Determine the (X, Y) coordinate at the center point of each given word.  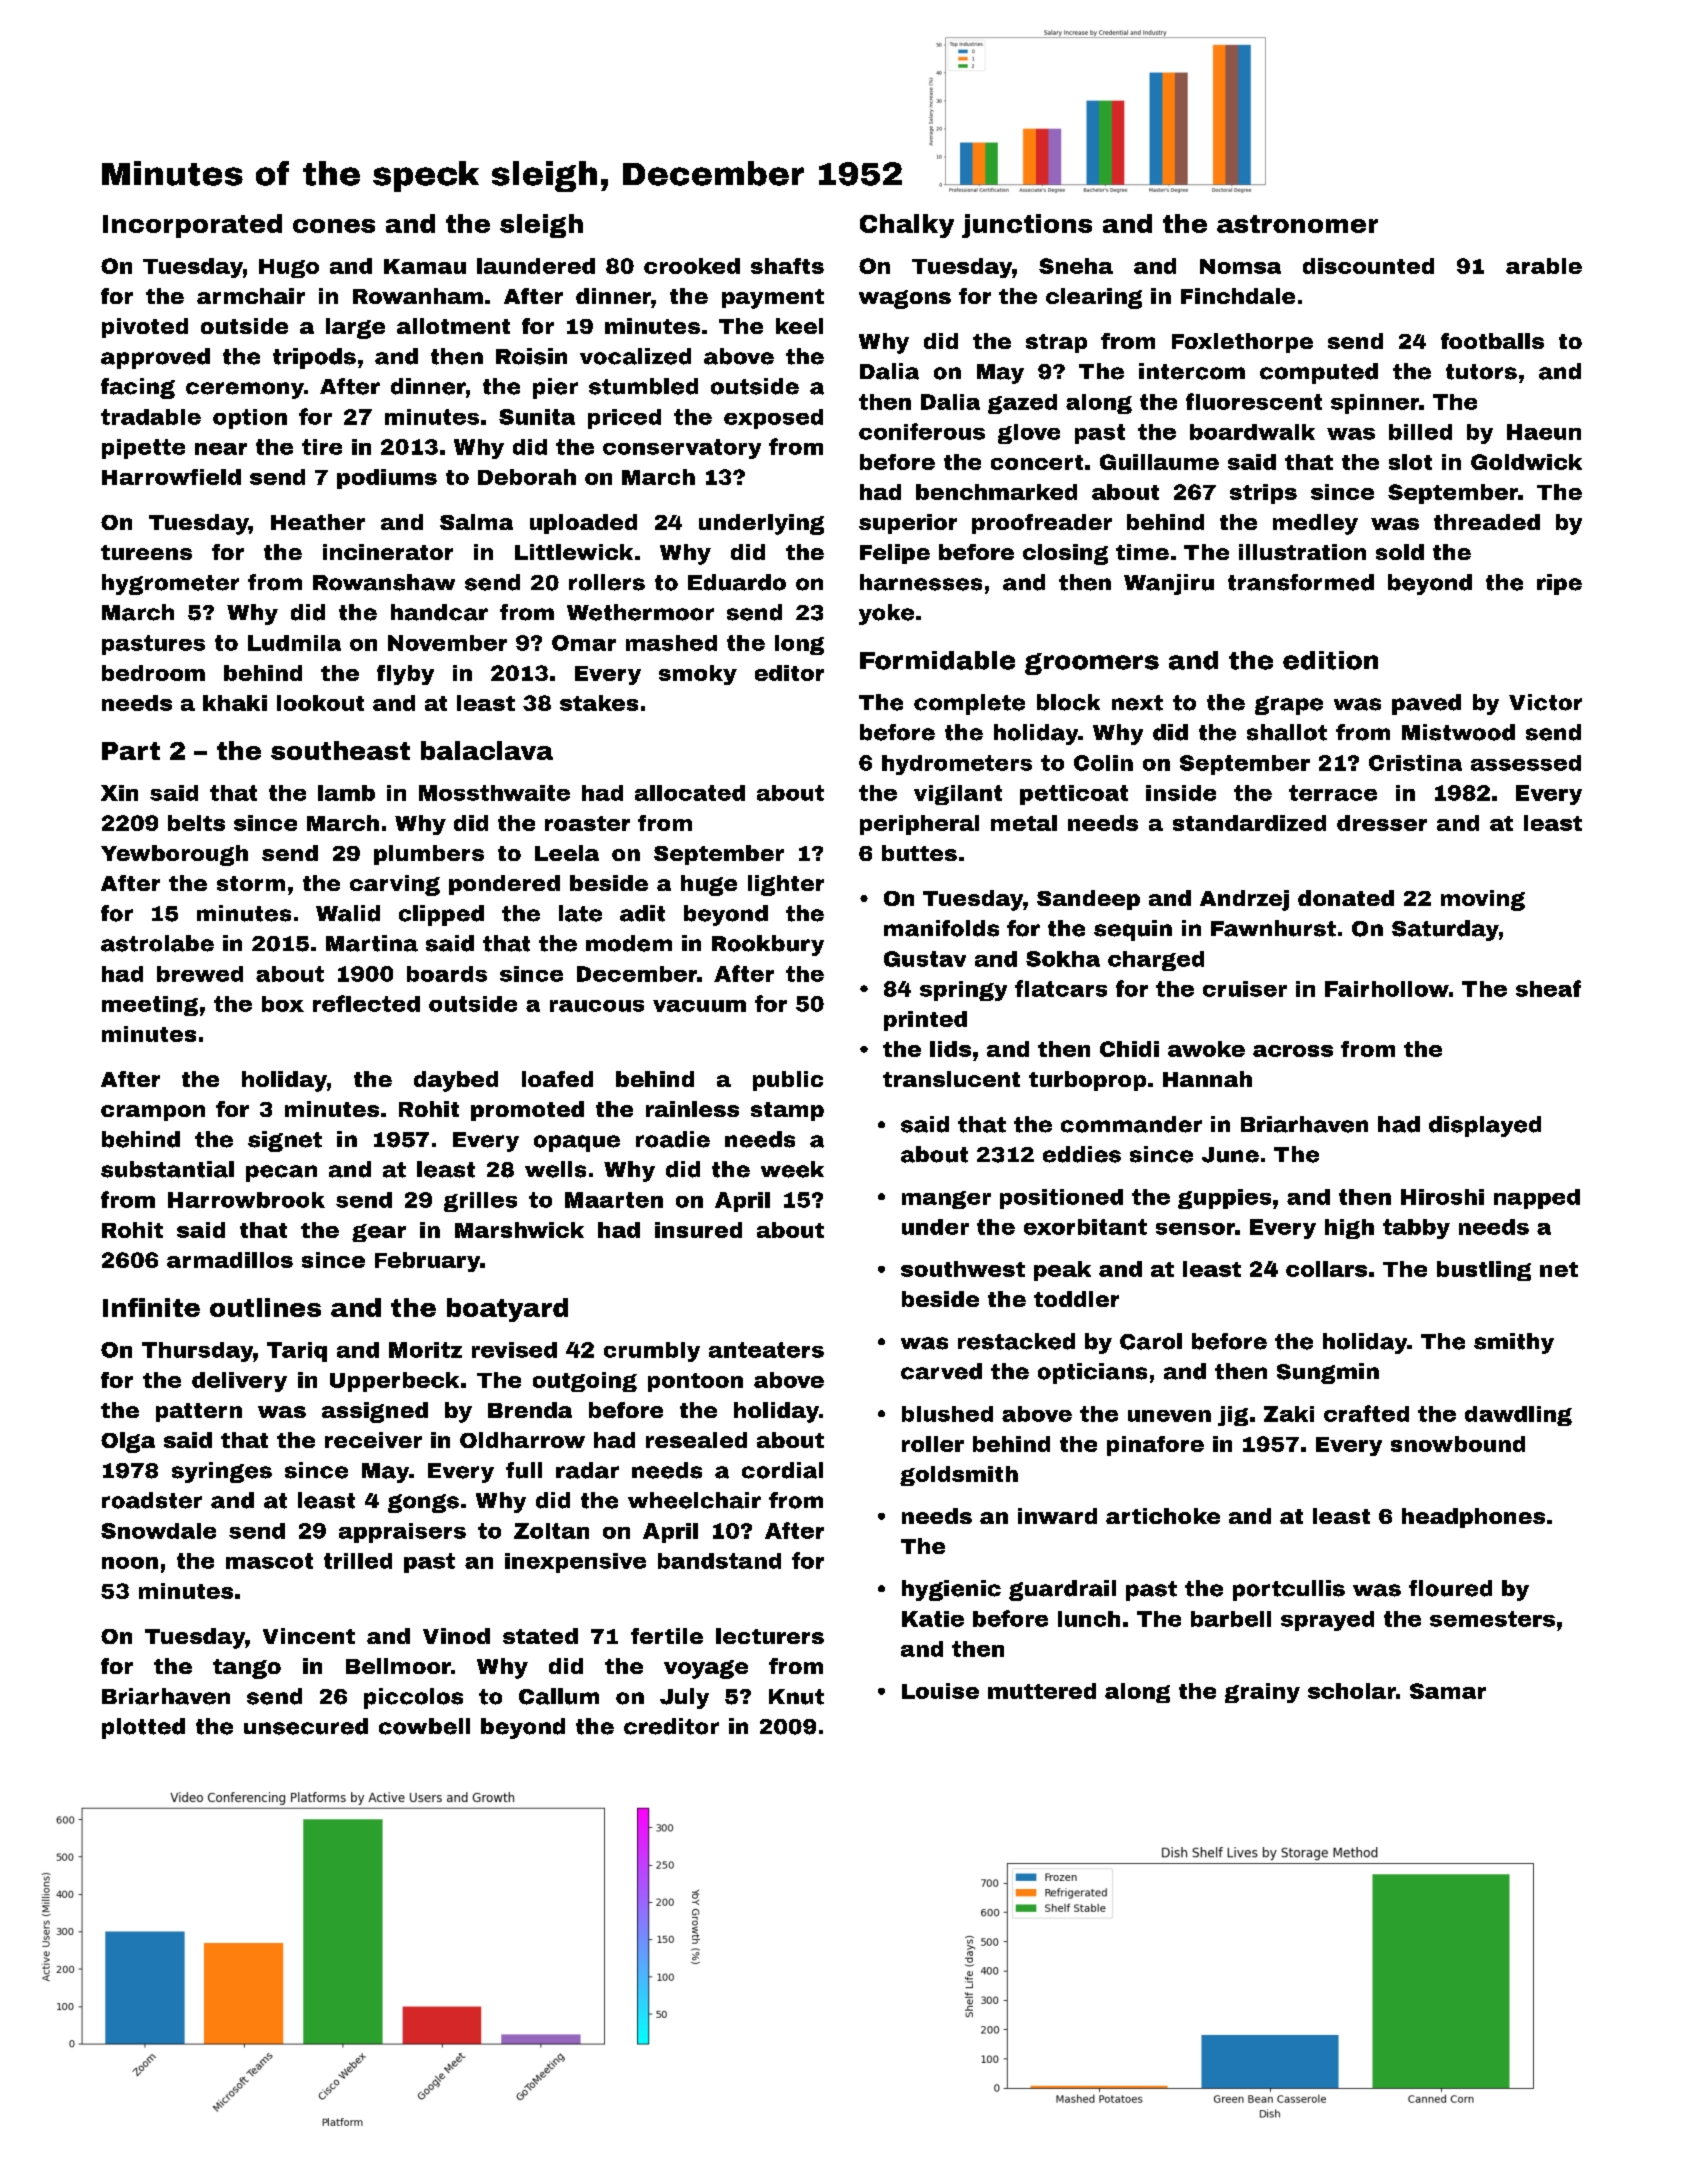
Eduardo (737, 582)
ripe (1559, 584)
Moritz (425, 1350)
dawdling (1518, 1416)
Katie (933, 1619)
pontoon (695, 1382)
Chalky (907, 226)
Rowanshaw (384, 582)
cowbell (424, 1726)
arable (1544, 266)
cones (334, 226)
